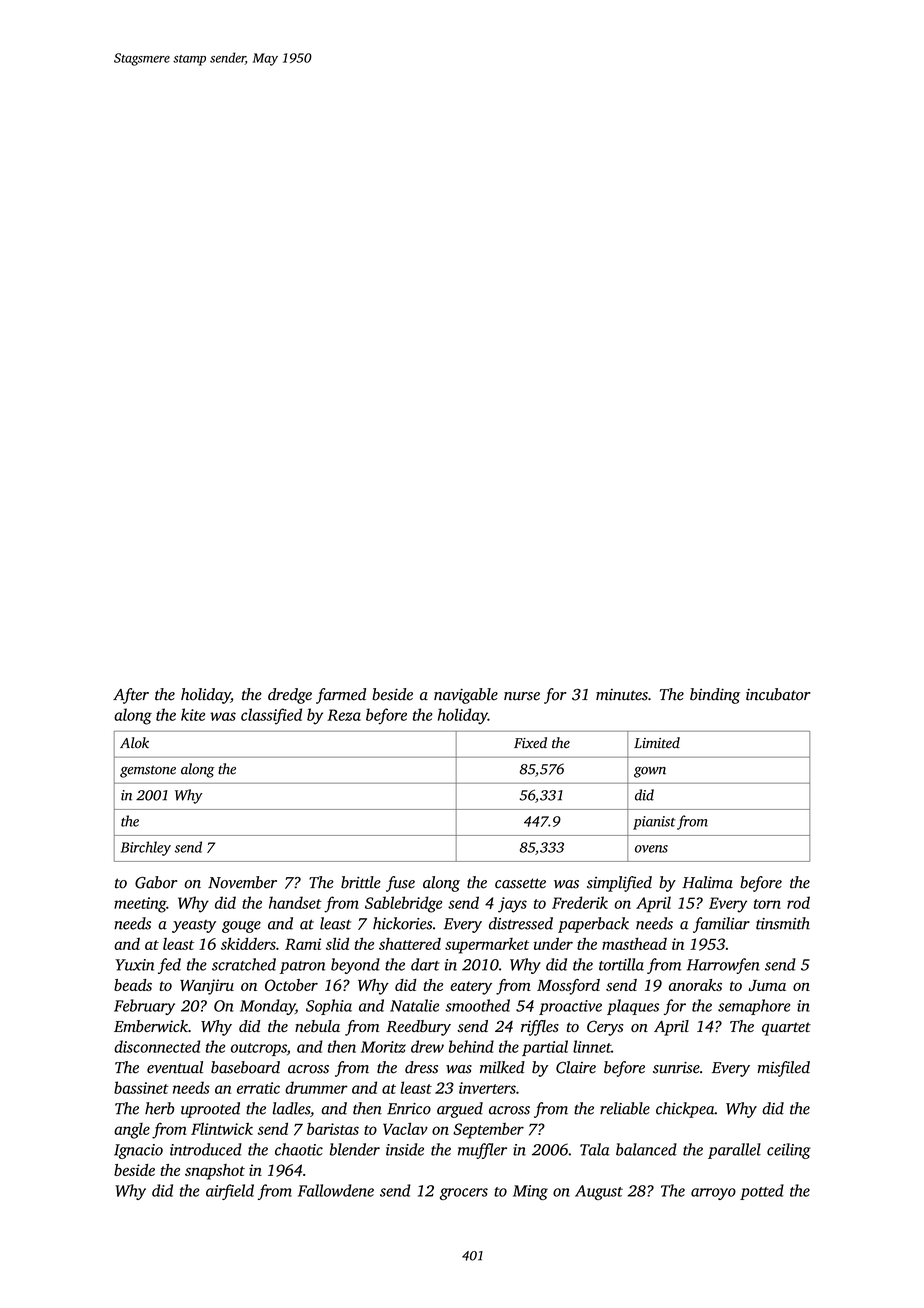 The height and width of the screenshot is (1308, 924). I want to click on anoraks, so click(695, 985).
